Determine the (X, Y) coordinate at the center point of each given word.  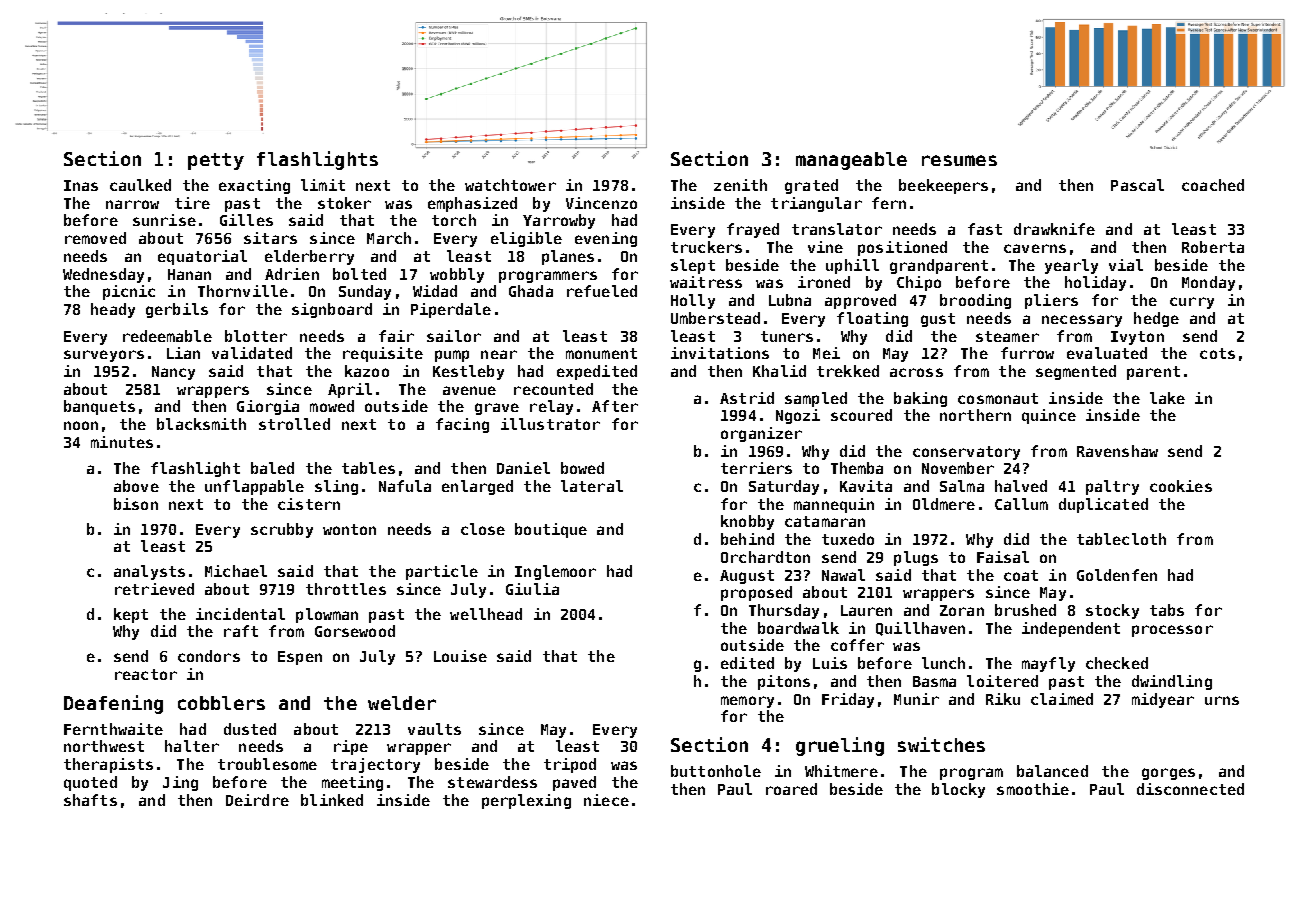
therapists (108, 765)
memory (747, 702)
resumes (959, 160)
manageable (851, 161)
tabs (1167, 610)
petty (216, 161)
